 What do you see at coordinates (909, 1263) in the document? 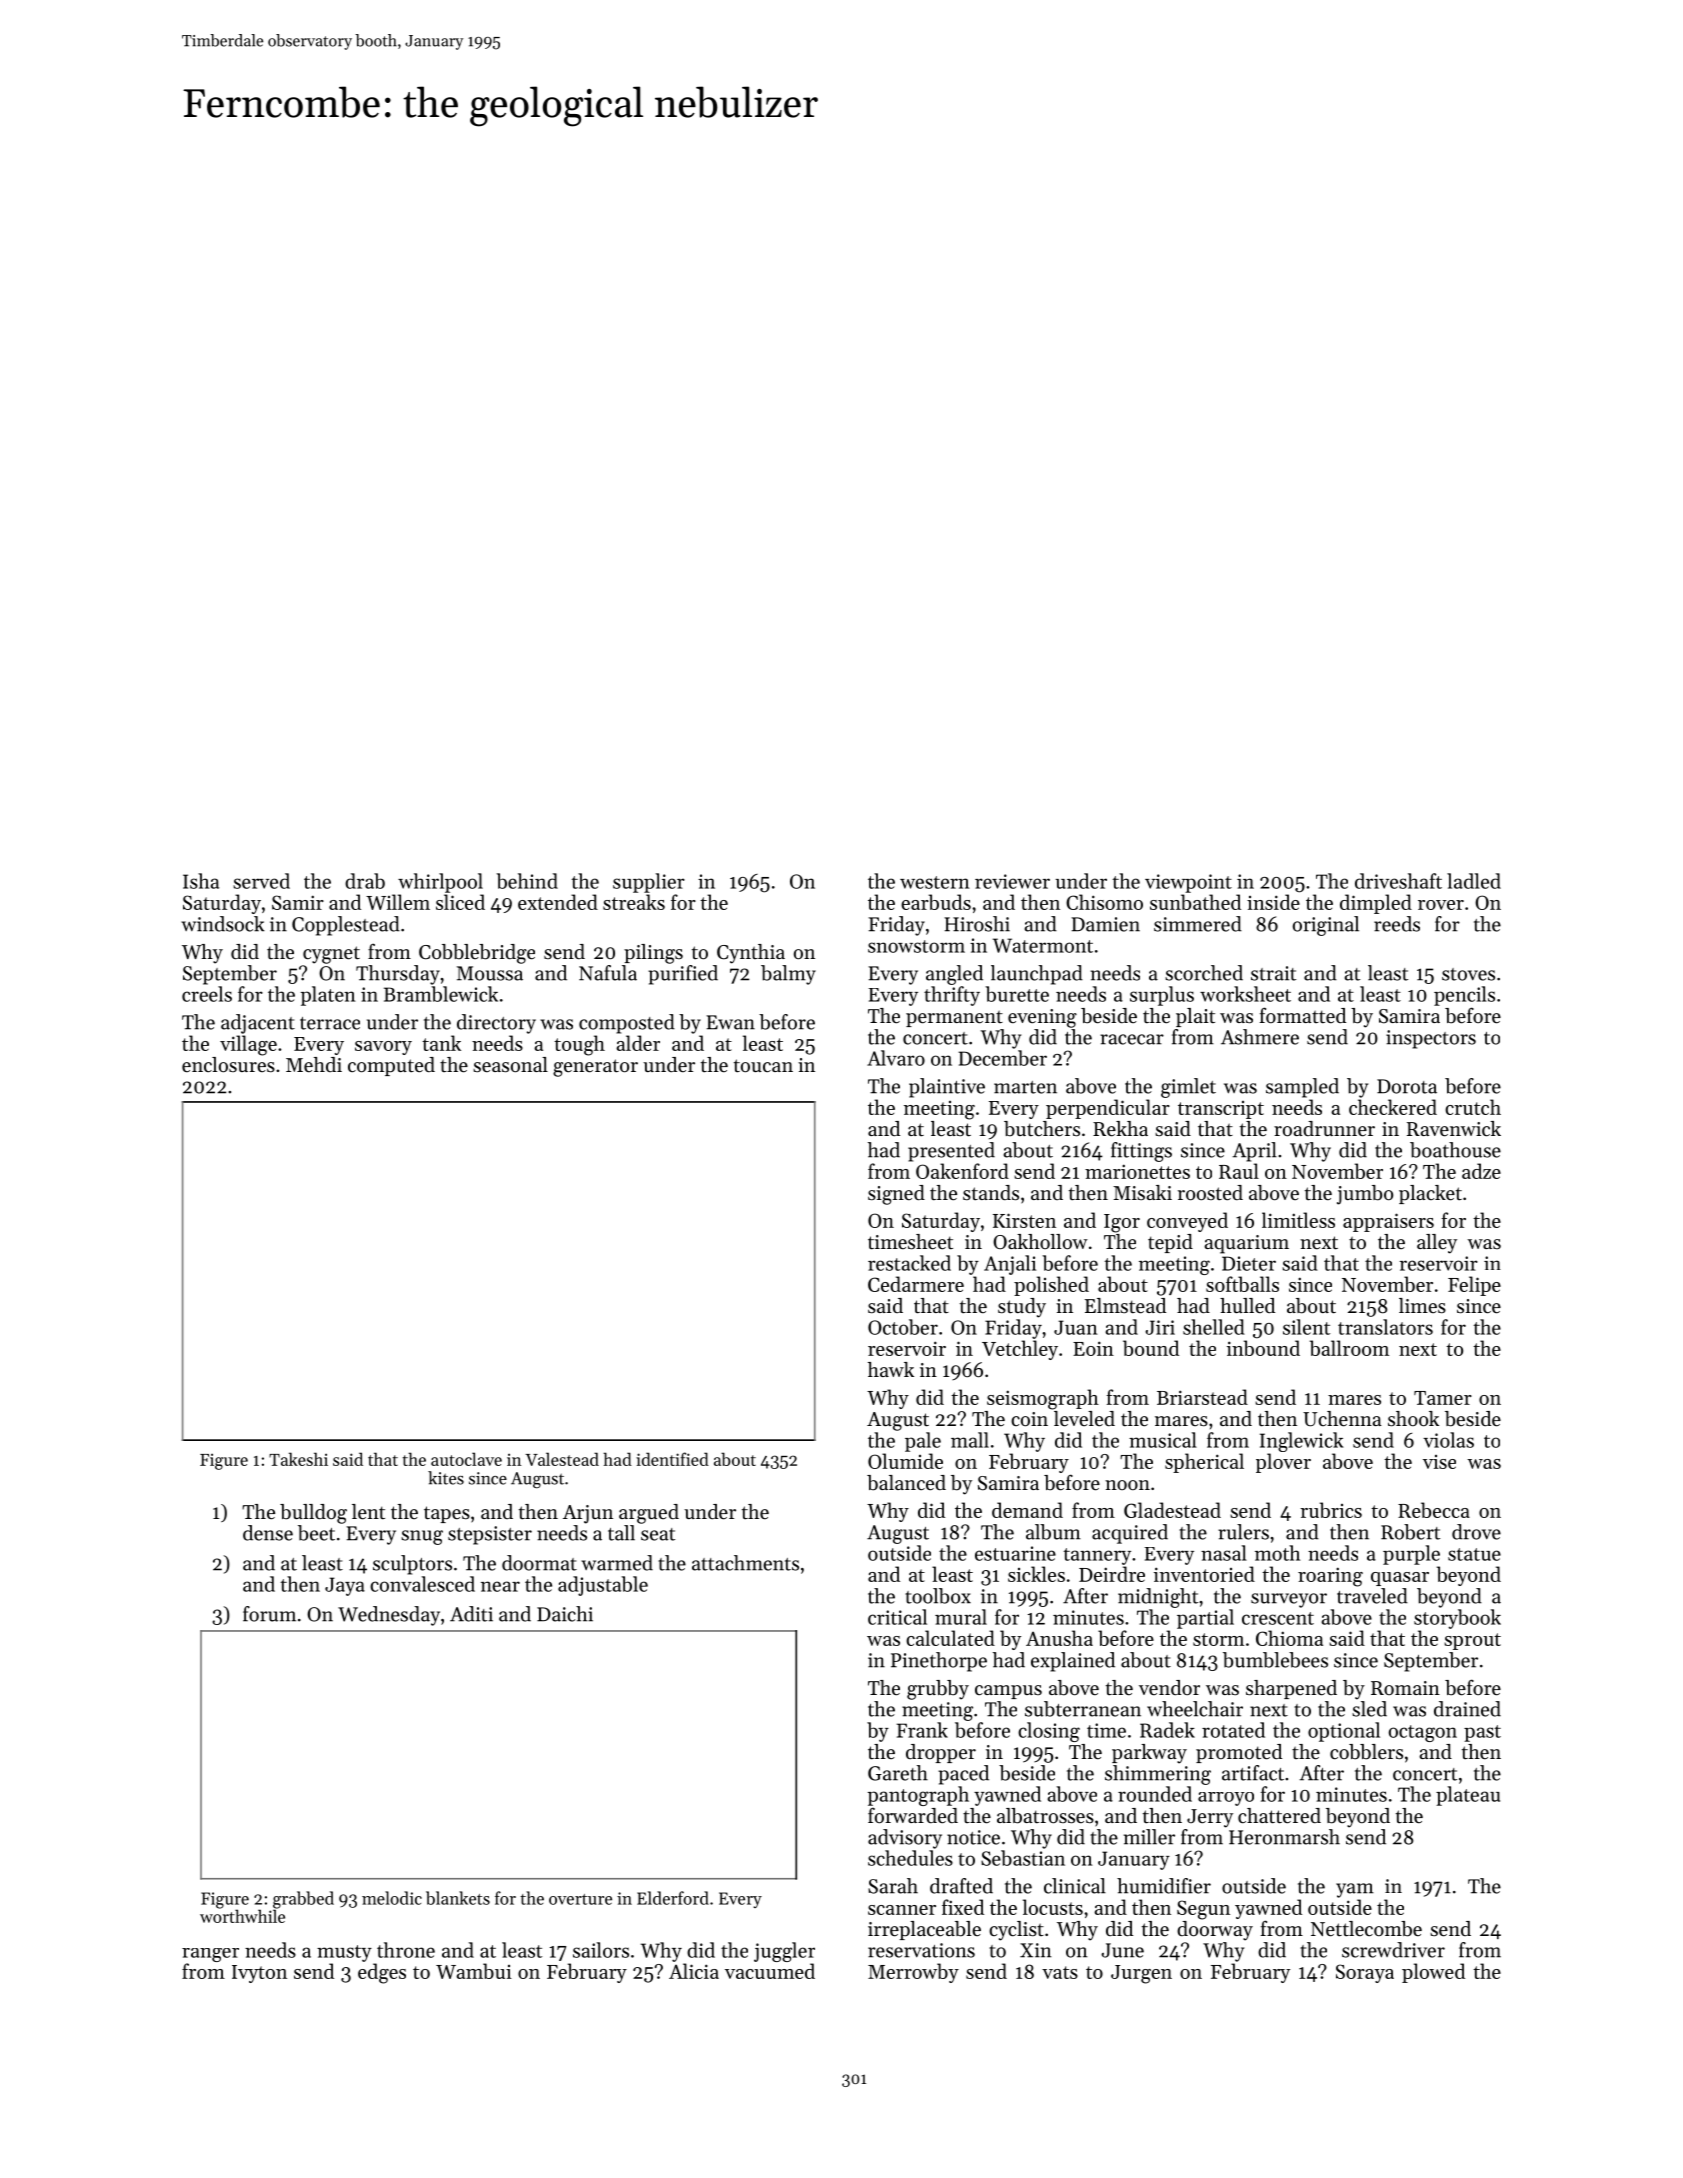
I see `restacked` at bounding box center [909, 1263].
